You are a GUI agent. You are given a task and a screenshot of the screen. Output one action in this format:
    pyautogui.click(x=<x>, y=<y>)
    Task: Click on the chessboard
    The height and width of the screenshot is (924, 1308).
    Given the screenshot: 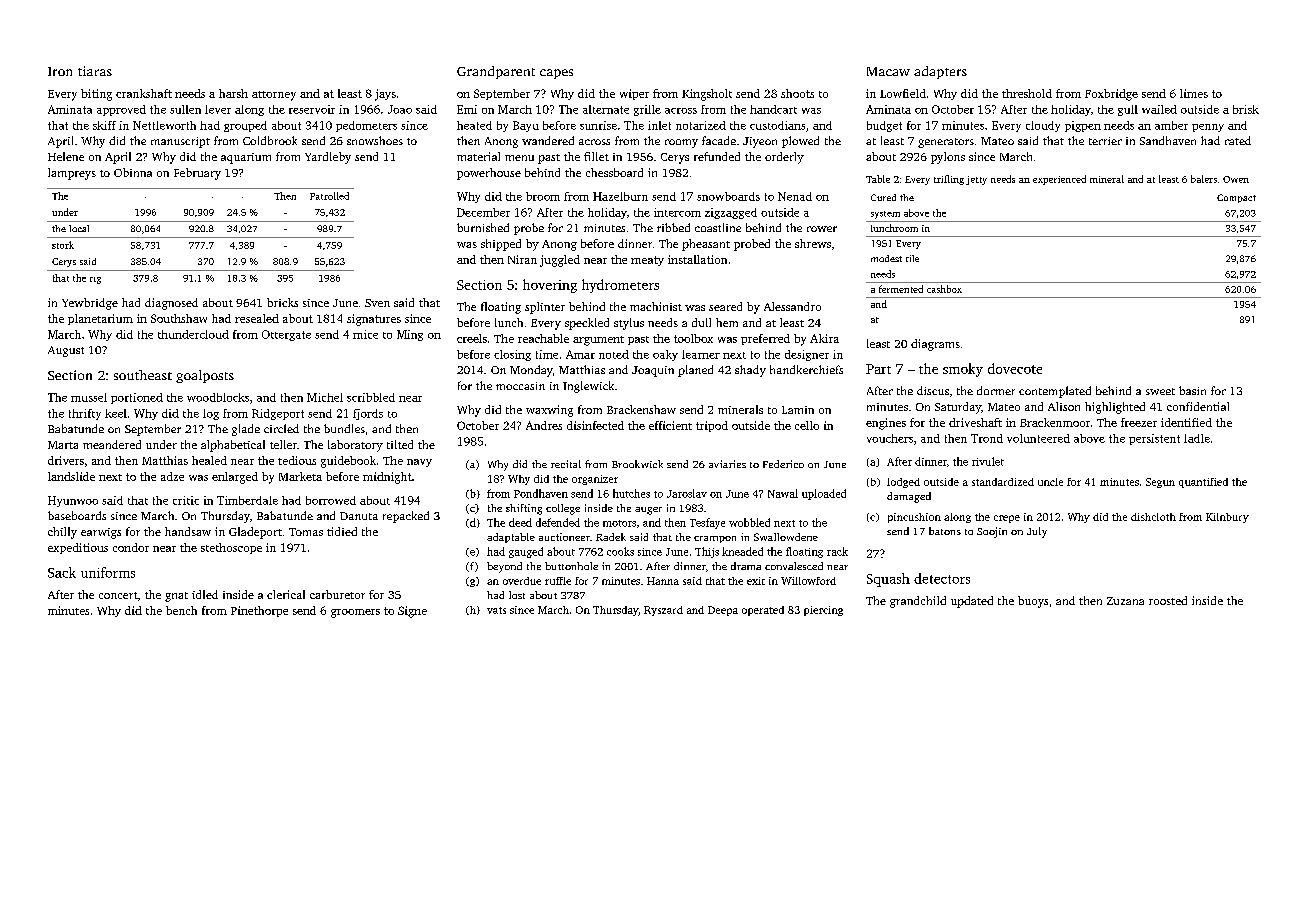 What is the action you would take?
    pyautogui.click(x=614, y=172)
